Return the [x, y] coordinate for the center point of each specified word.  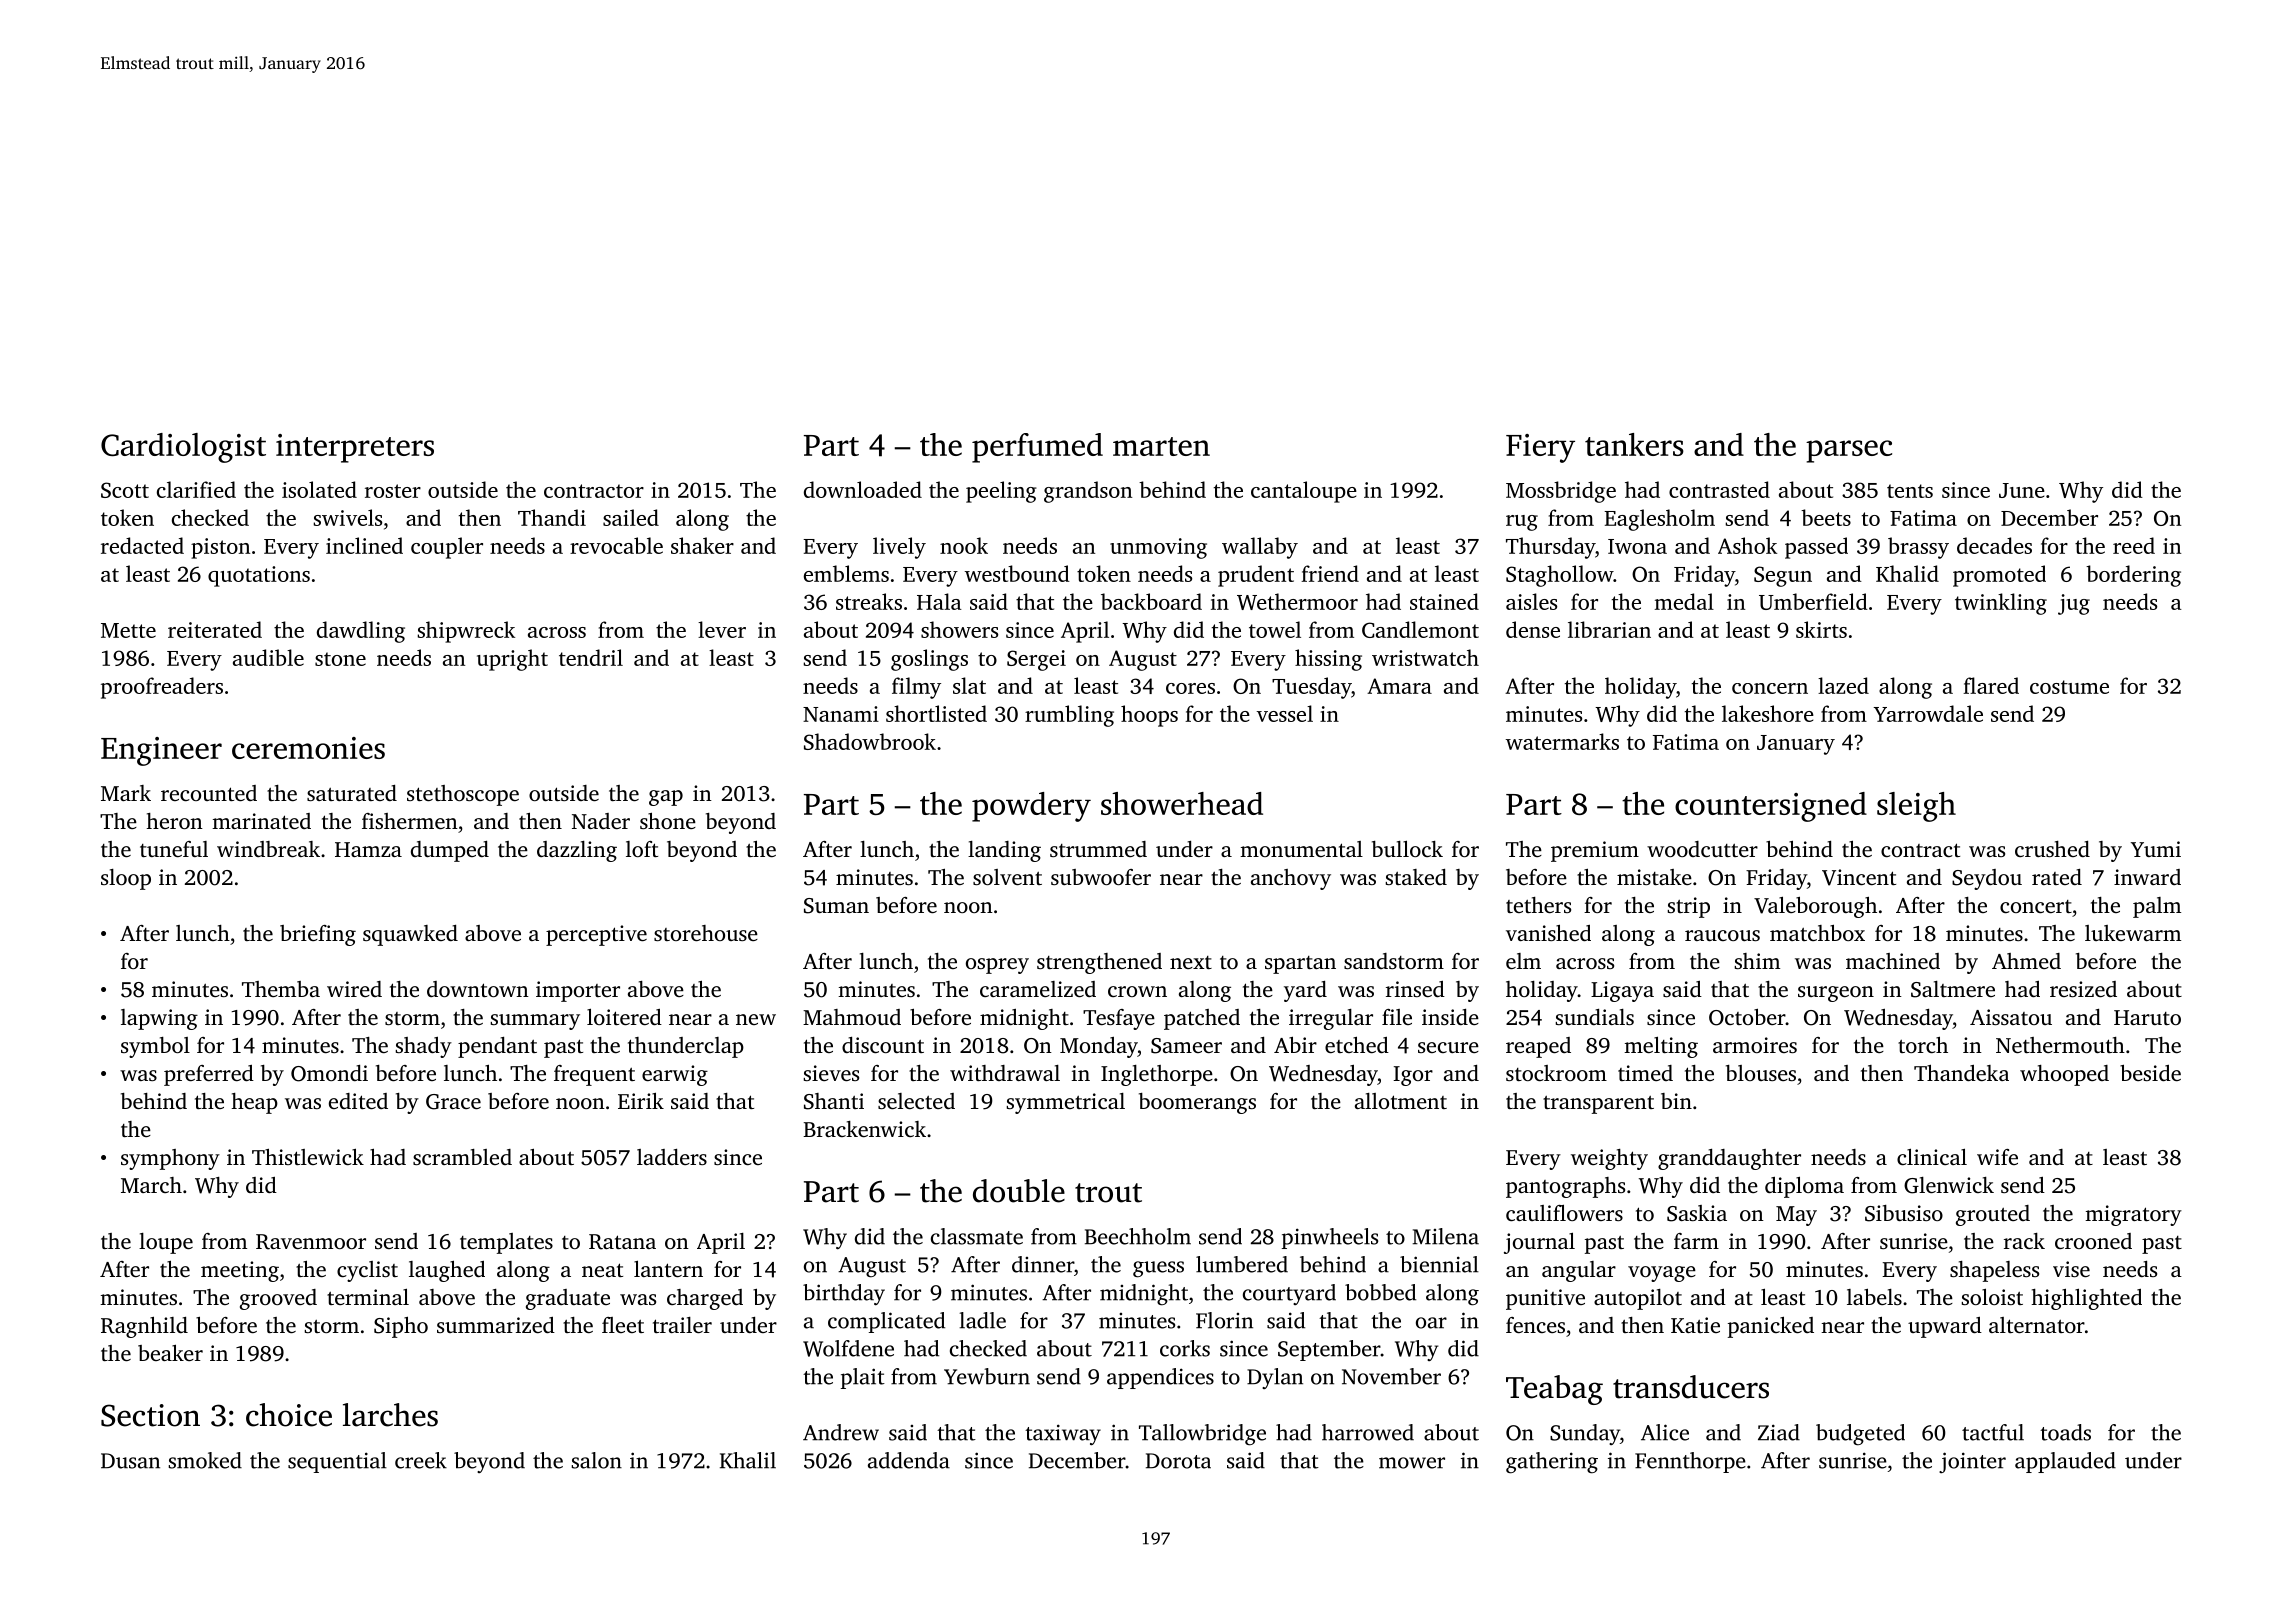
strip [1688, 907]
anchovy [1291, 879]
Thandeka [1961, 1073]
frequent [594, 1075]
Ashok [1747, 545]
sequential [337, 1462]
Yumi [2156, 849]
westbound [1017, 573]
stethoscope [463, 795]
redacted [142, 545]
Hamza [368, 849]
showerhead [1182, 803]
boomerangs [1197, 1103]
